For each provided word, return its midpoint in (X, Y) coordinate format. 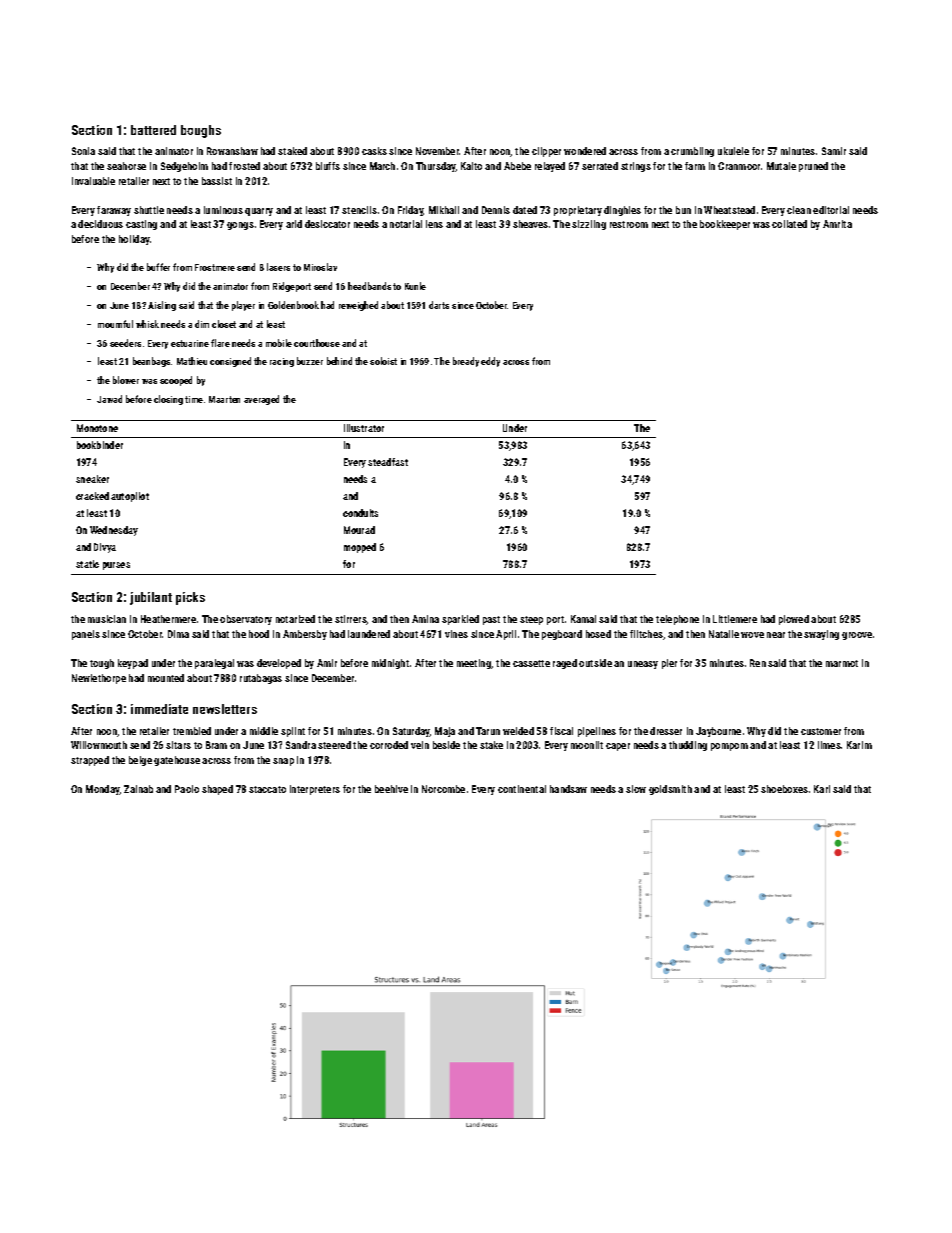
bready (466, 362)
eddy (490, 362)
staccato (267, 789)
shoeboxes (784, 789)
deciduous (100, 224)
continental (522, 789)
